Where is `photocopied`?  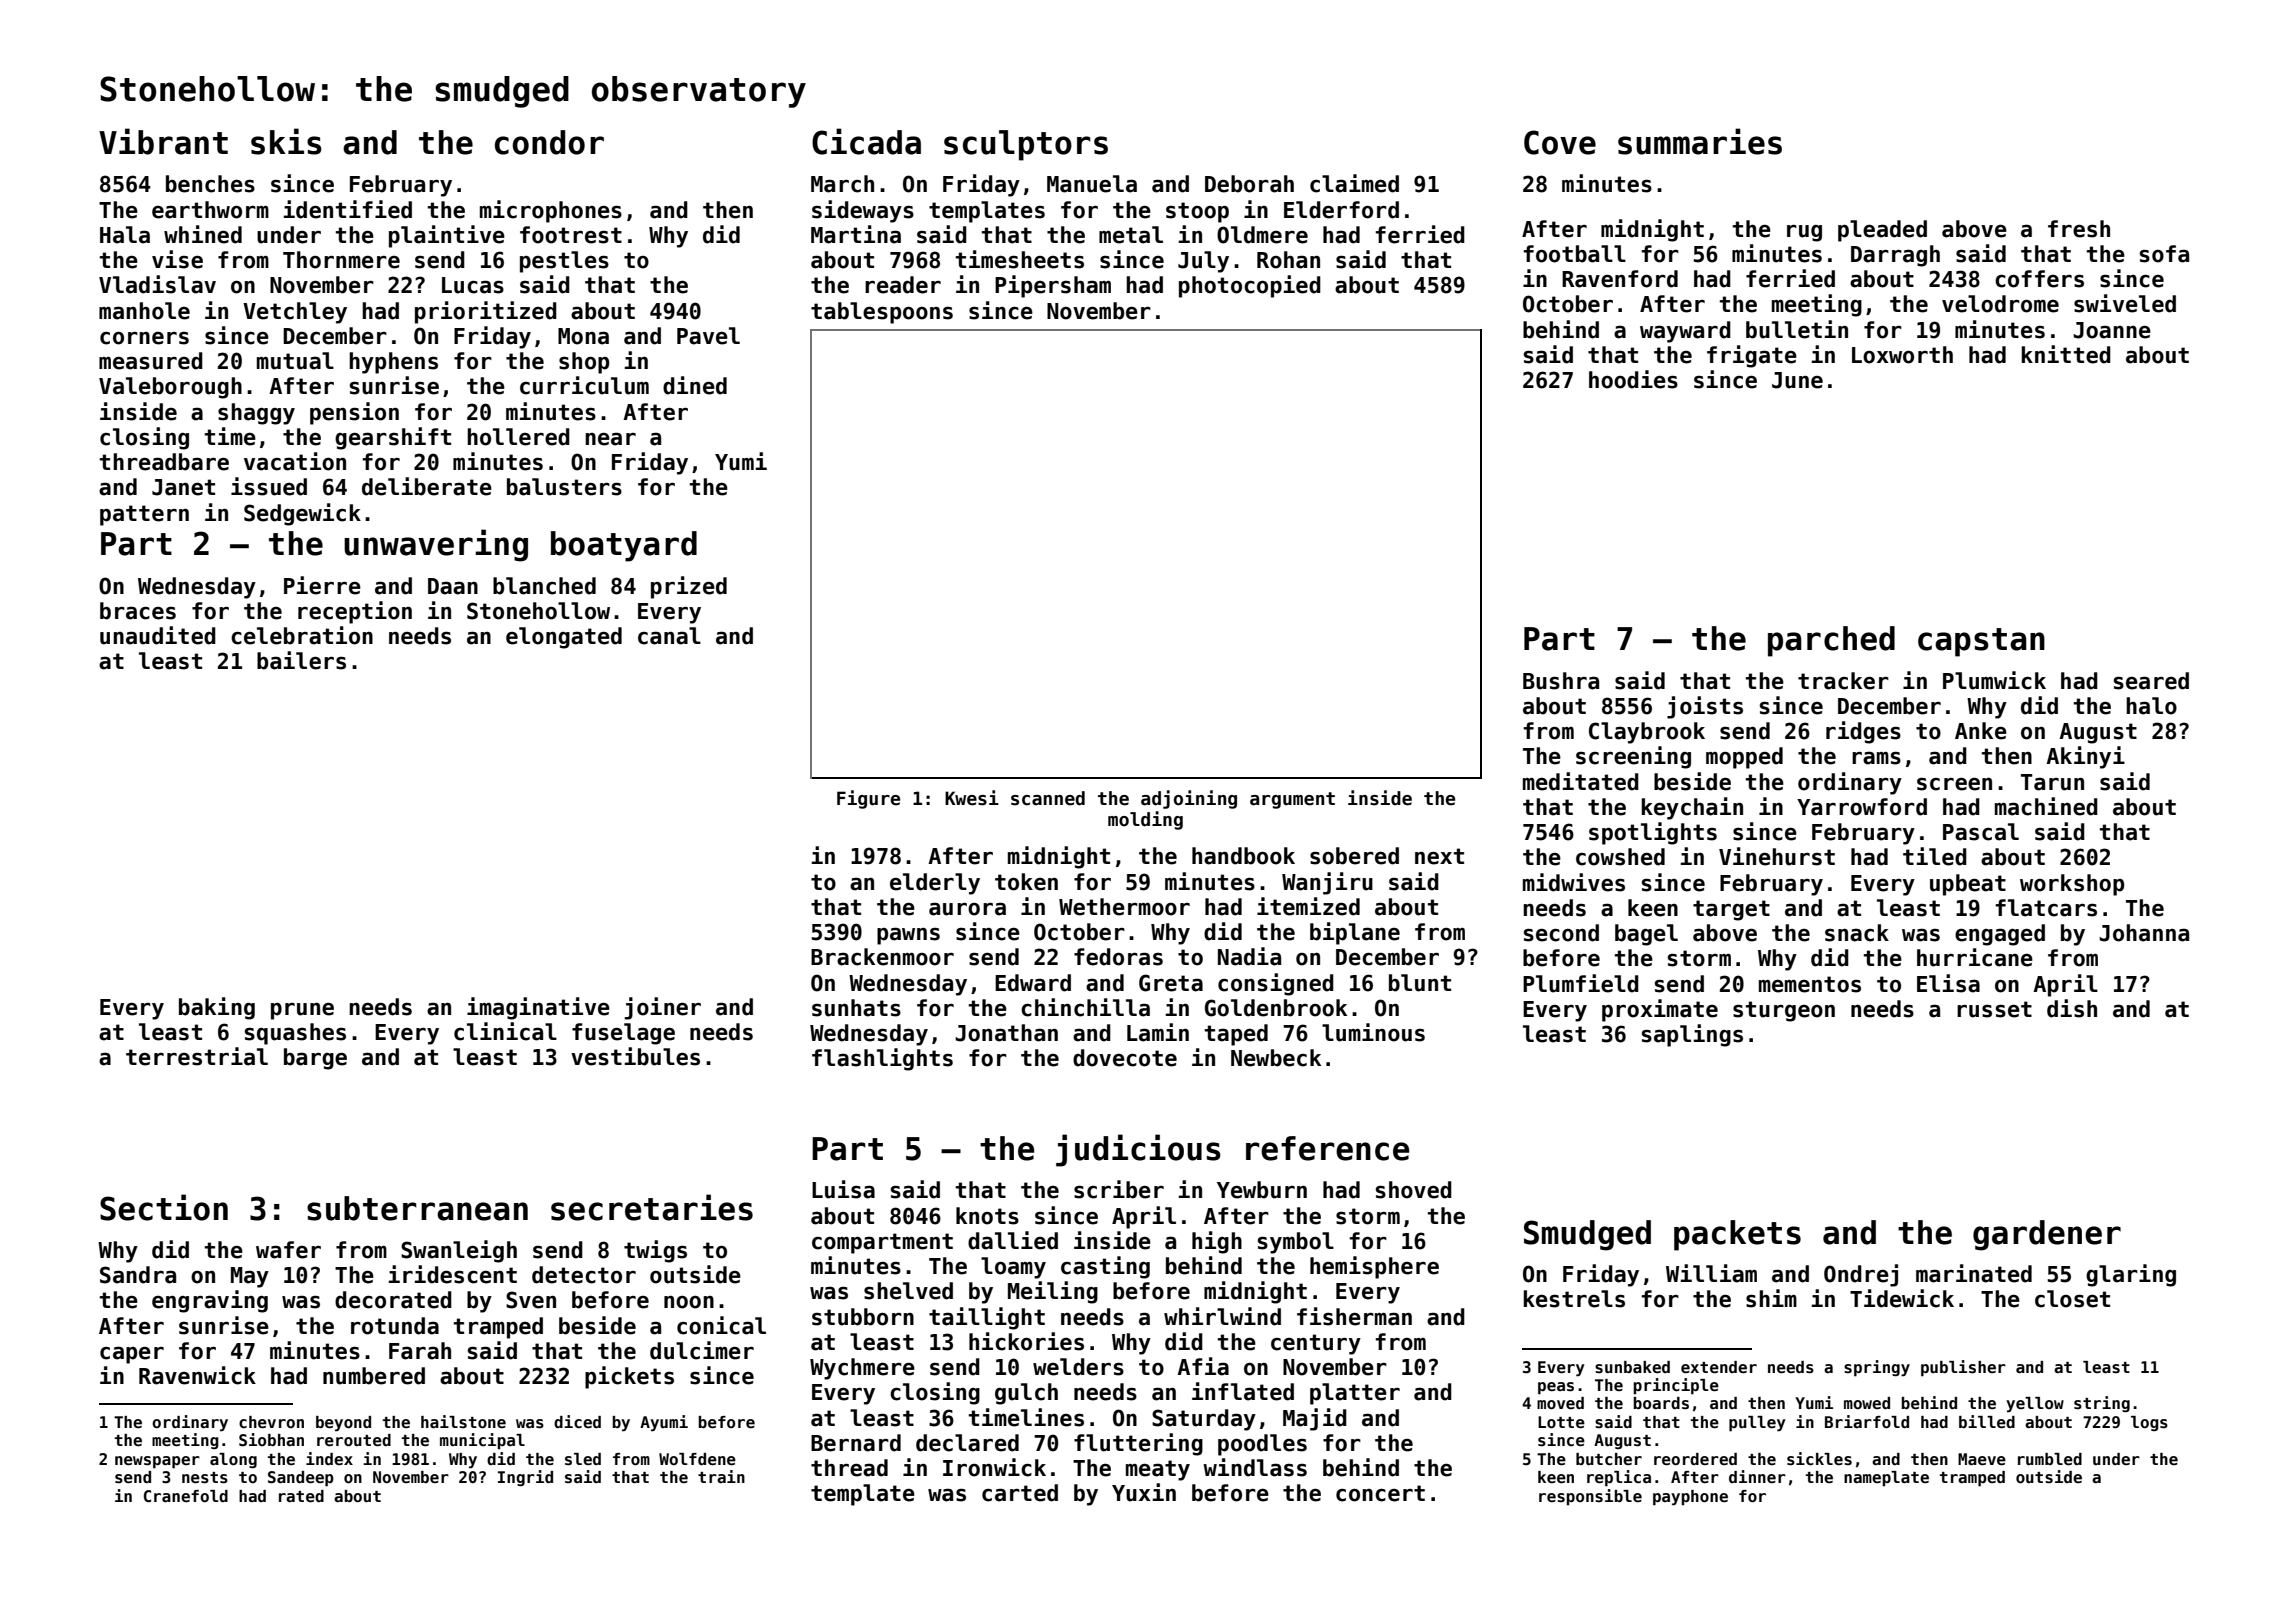
photocopied is located at coordinates (1250, 286).
